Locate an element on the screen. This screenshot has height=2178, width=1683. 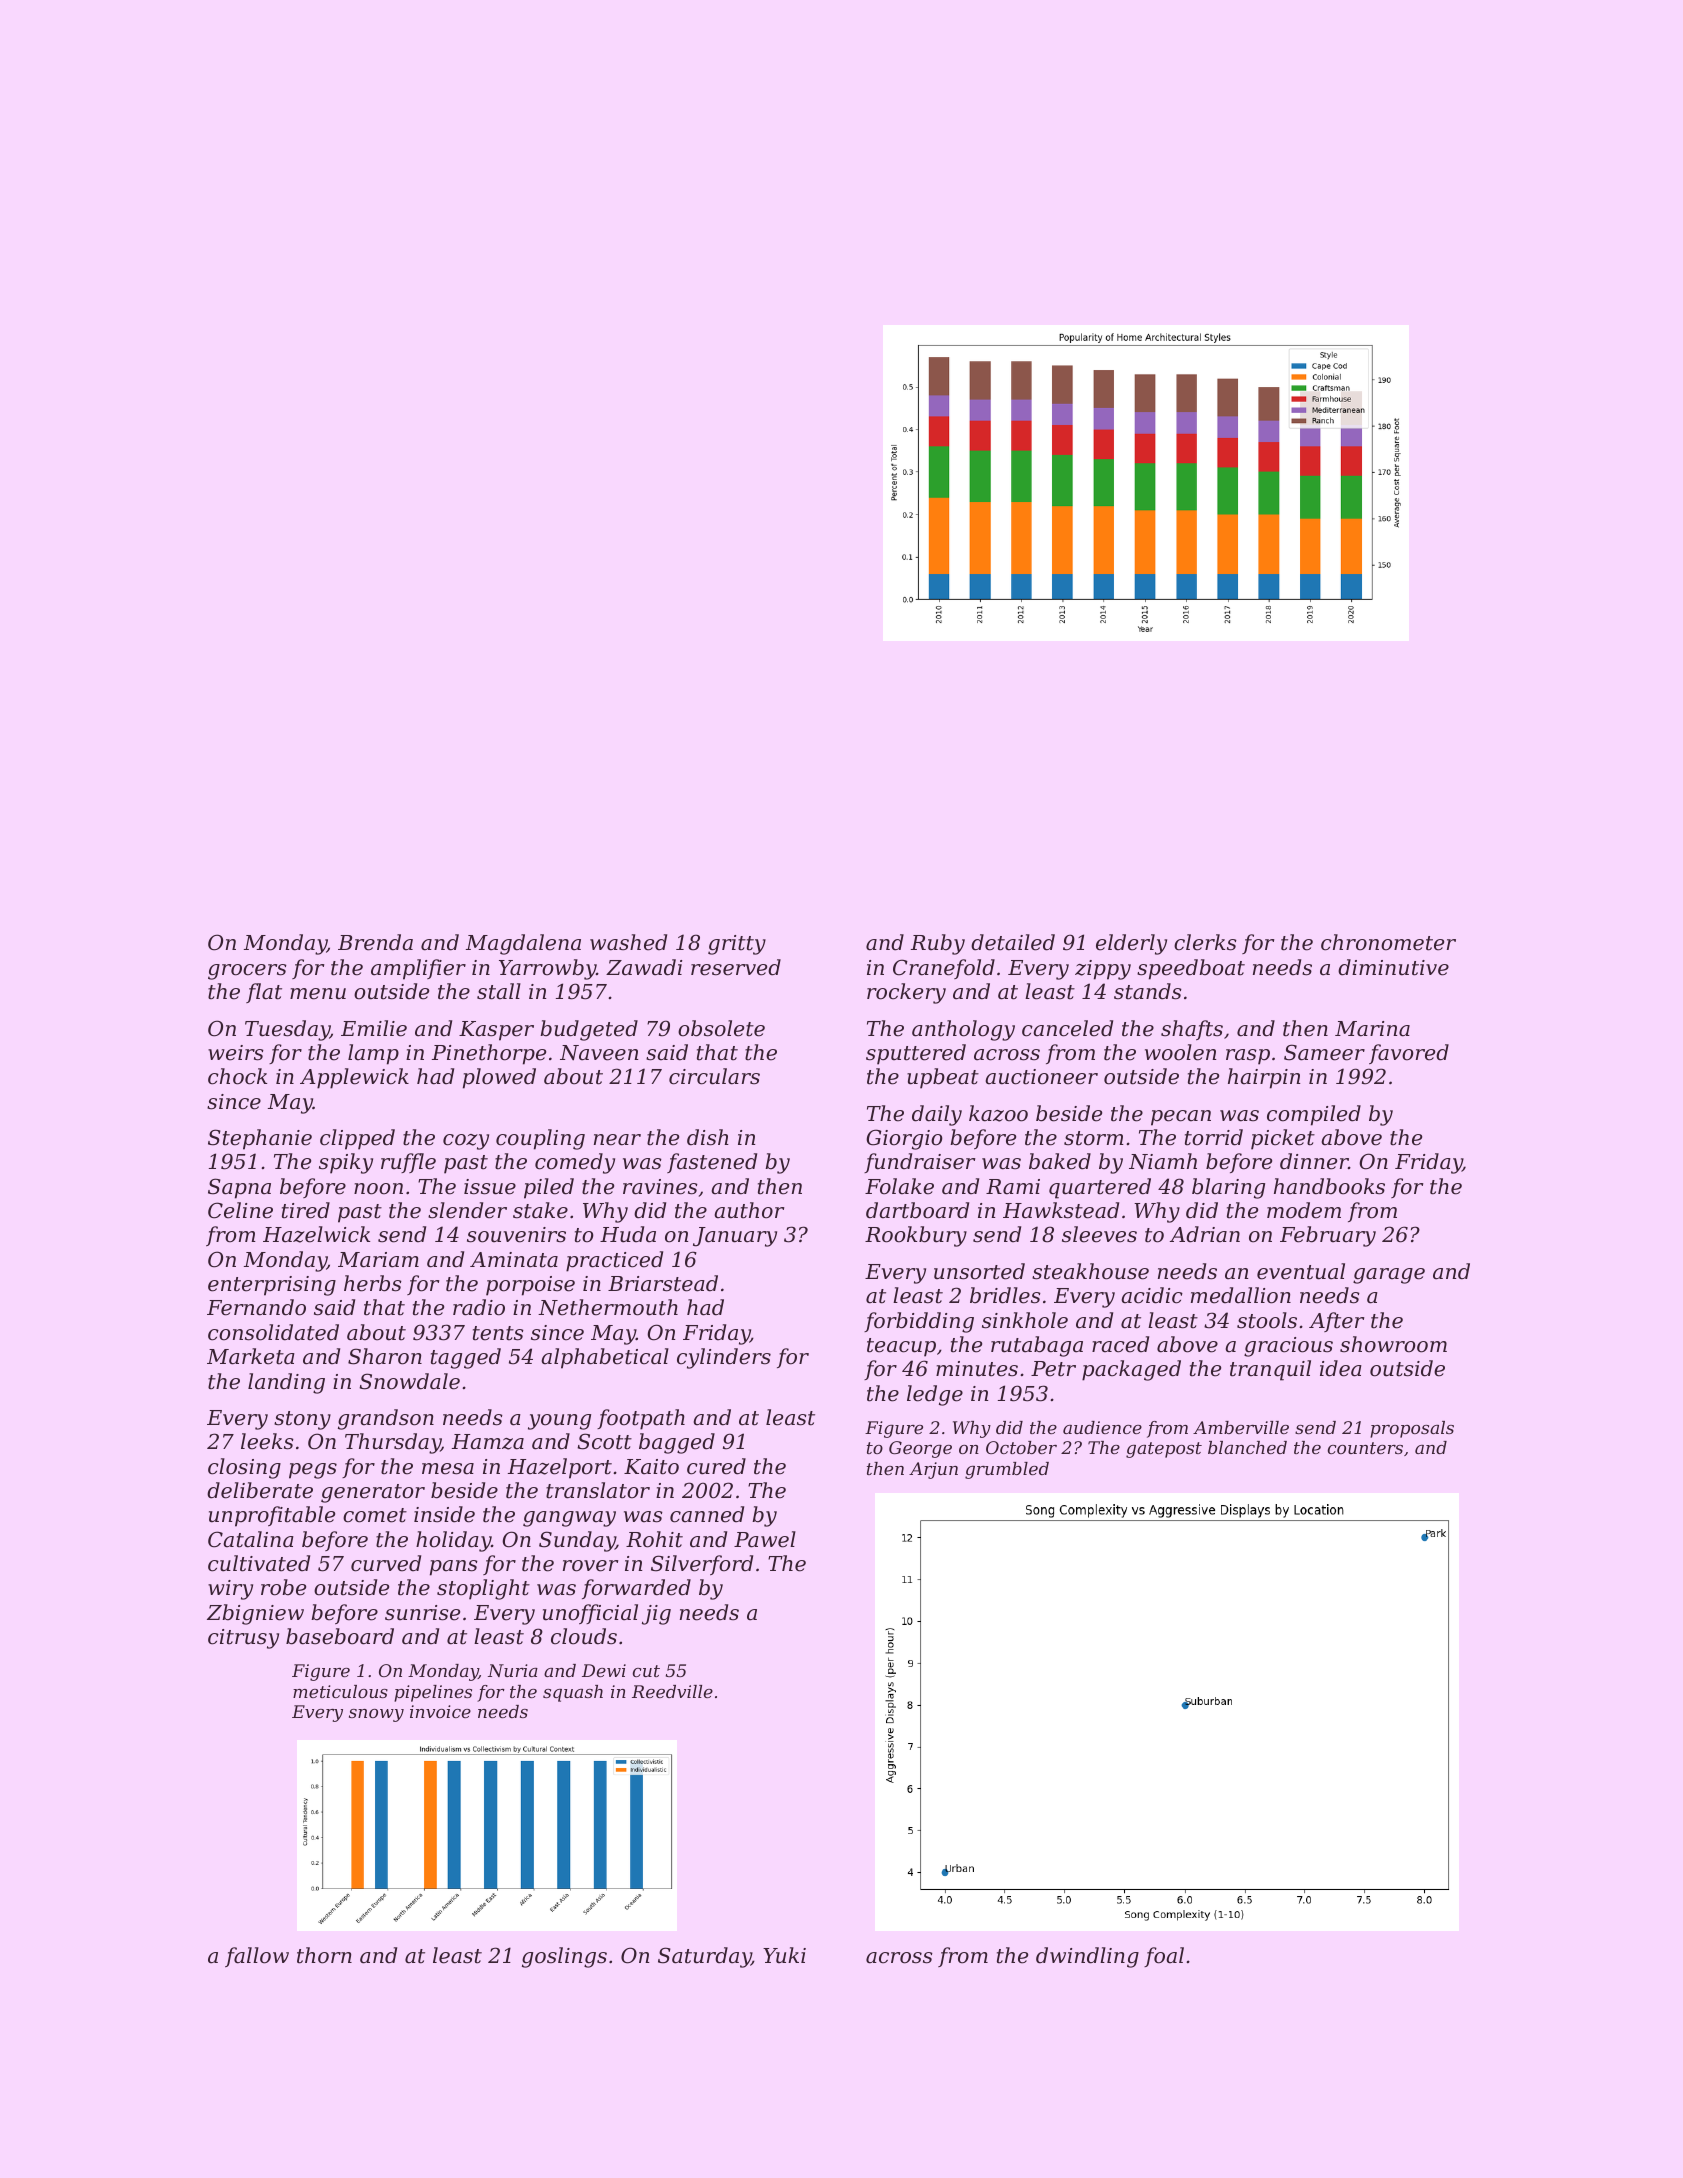
detailed is located at coordinates (1013, 942).
